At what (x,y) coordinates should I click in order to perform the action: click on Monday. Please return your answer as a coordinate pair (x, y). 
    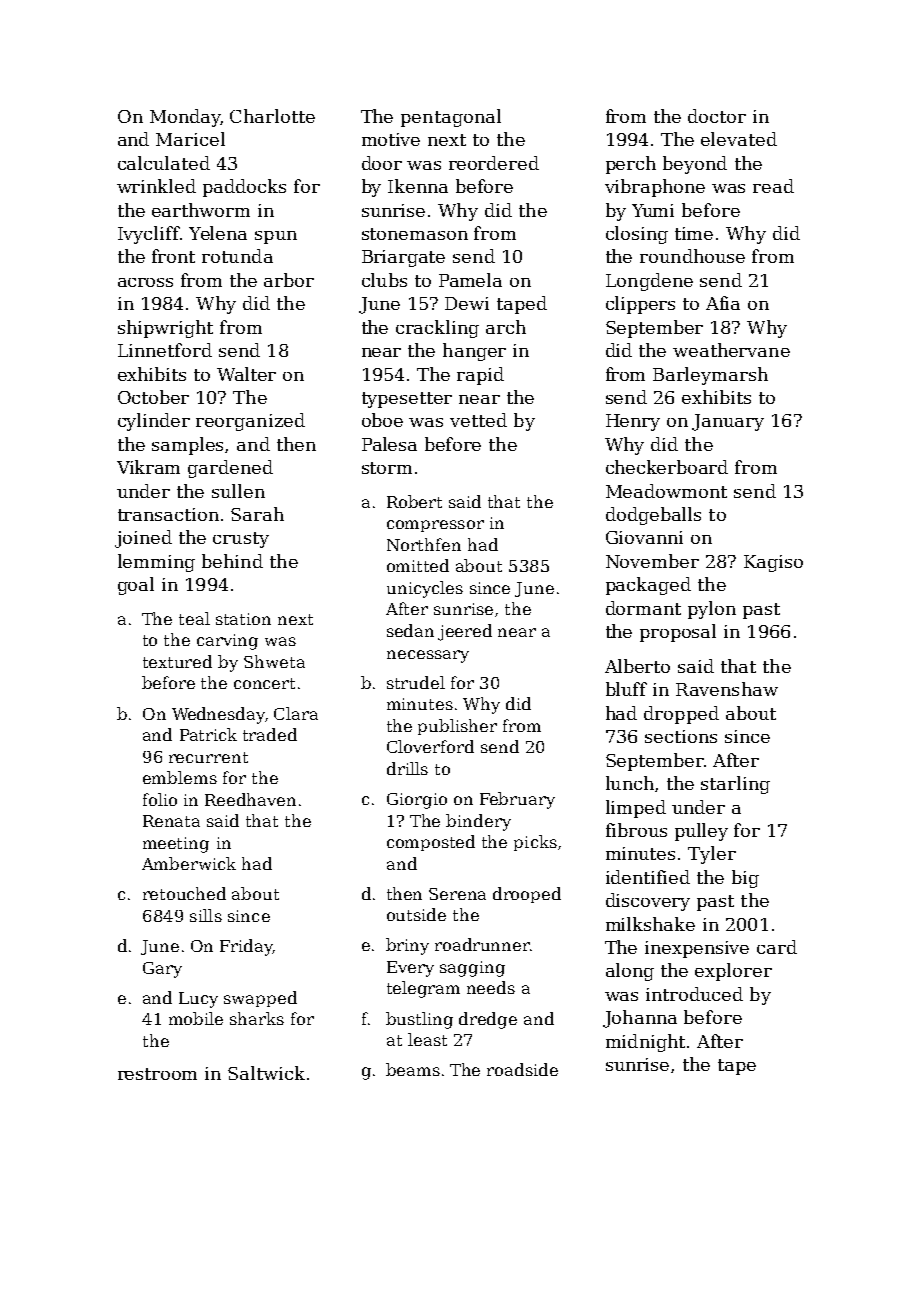
    Looking at the image, I should click on (185, 118).
